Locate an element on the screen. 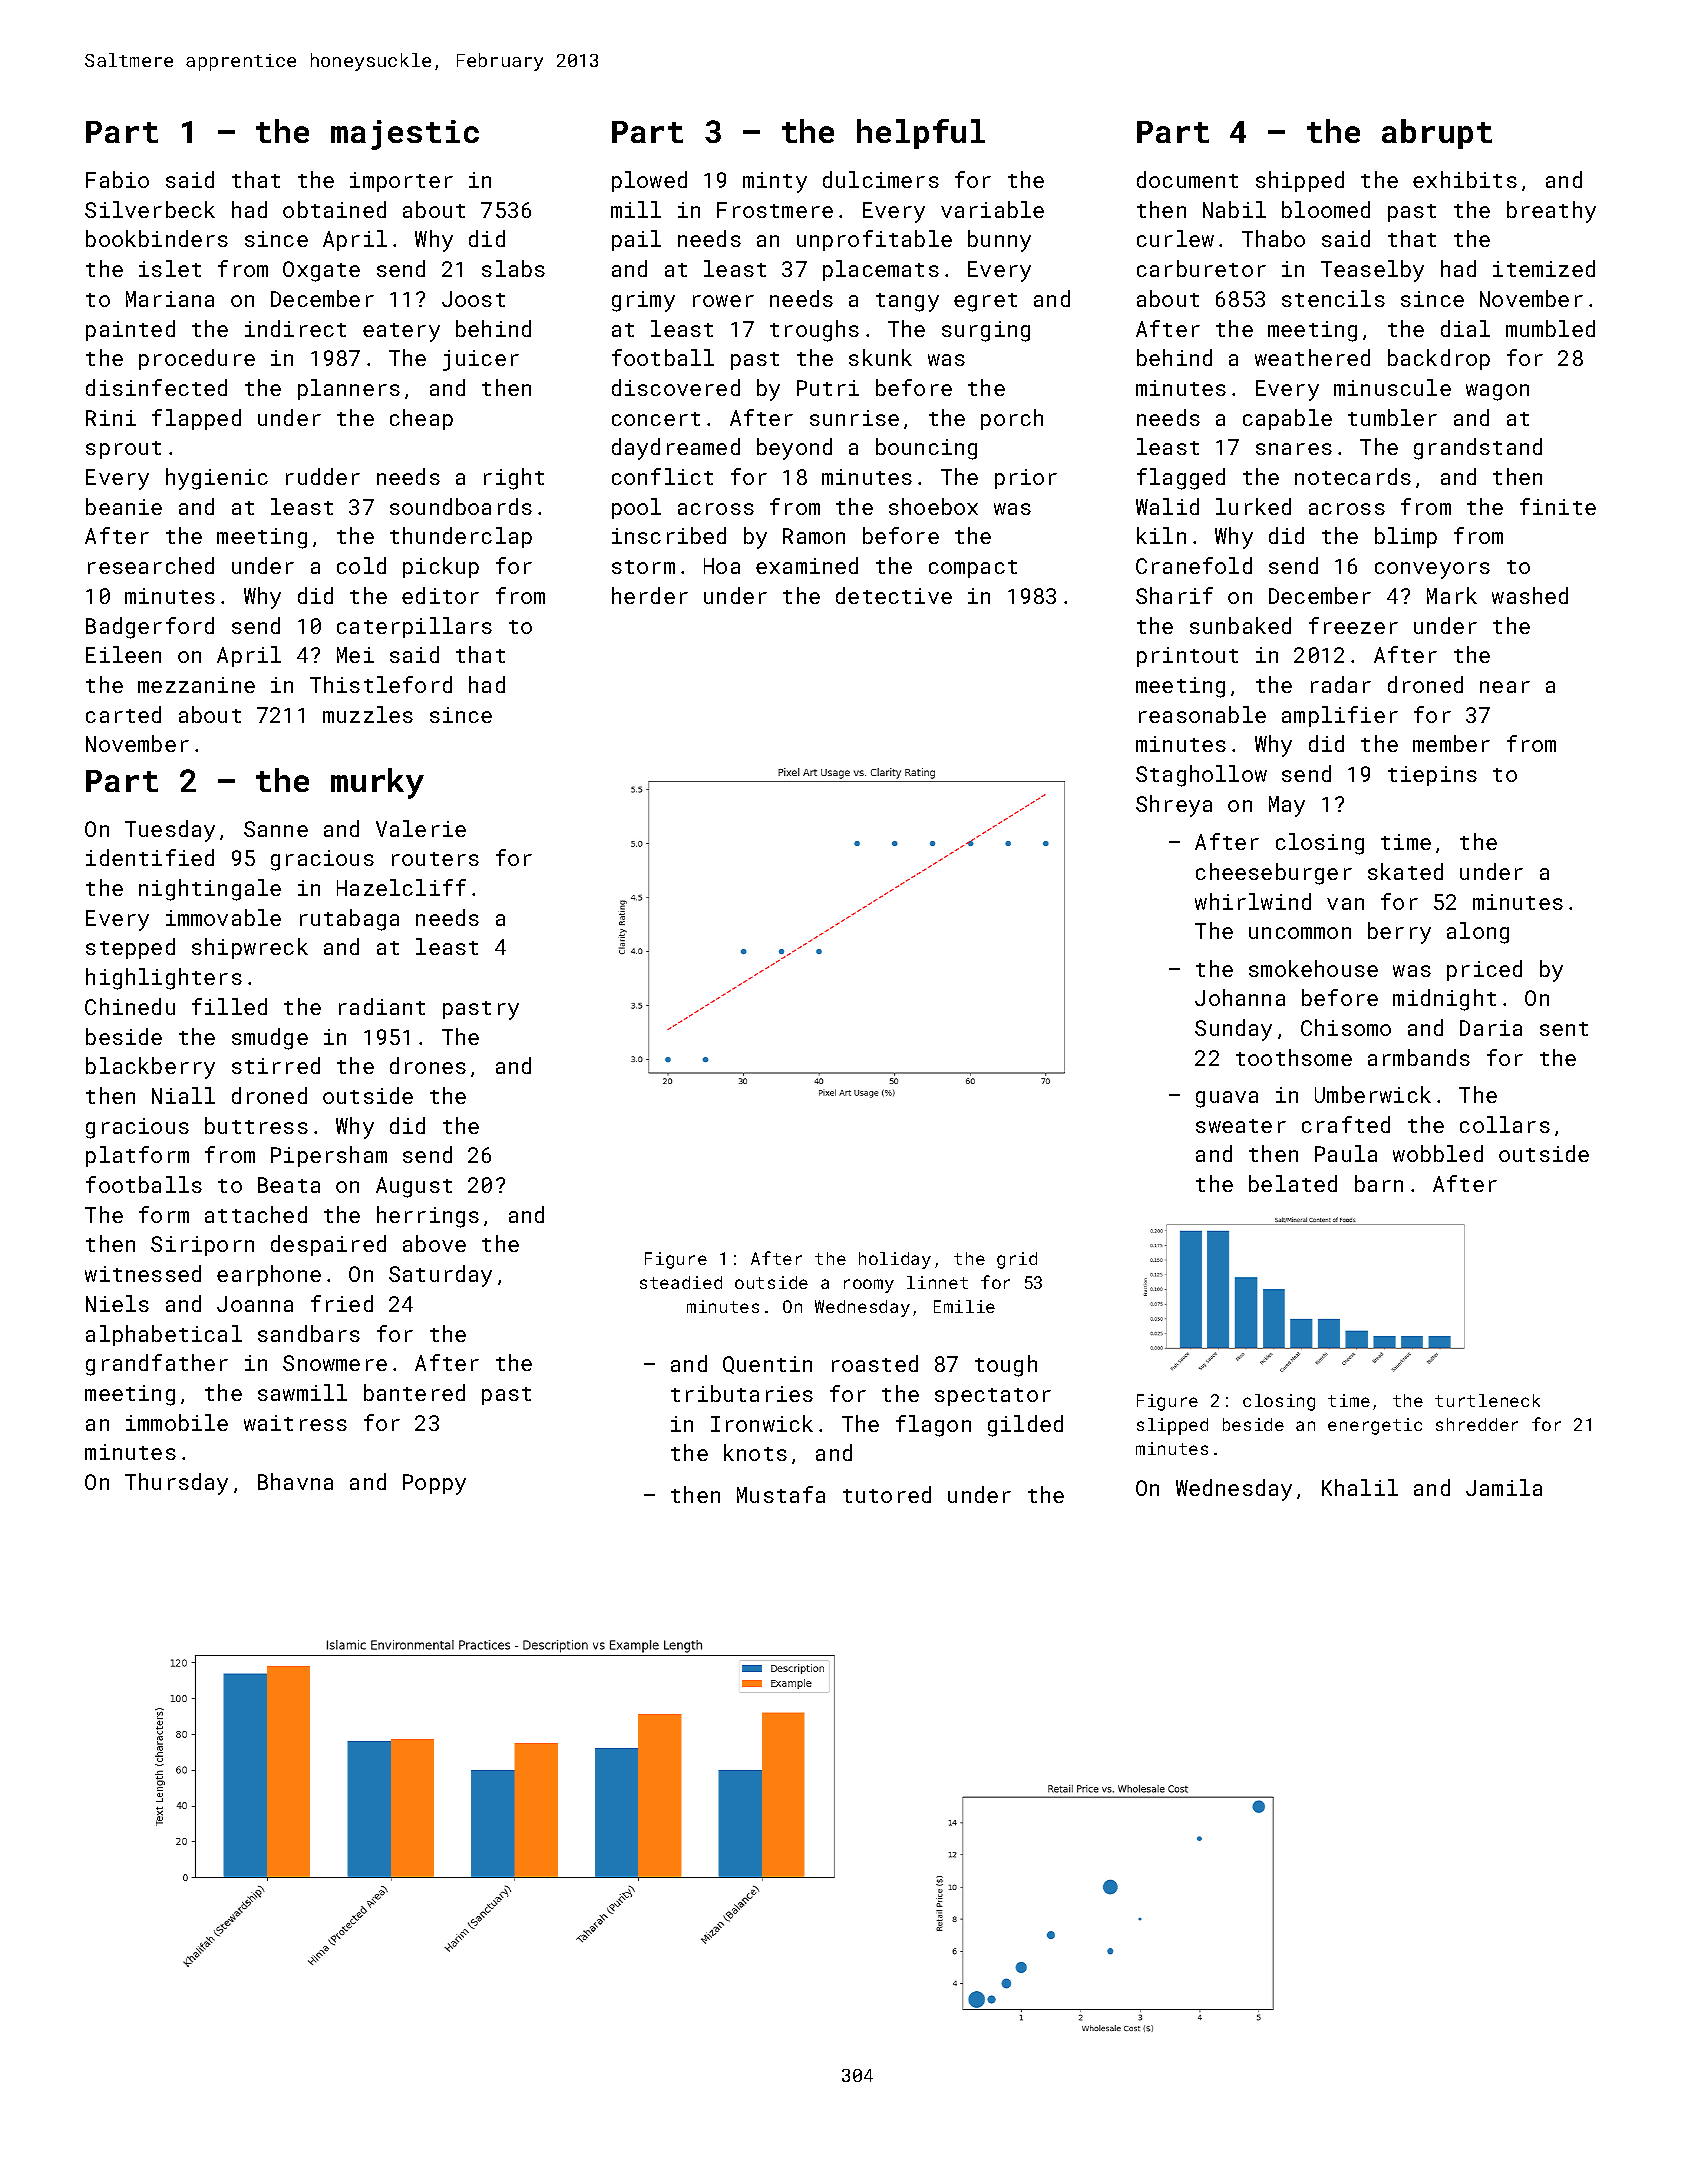 The image size is (1683, 2178). abrupt is located at coordinates (1437, 134).
